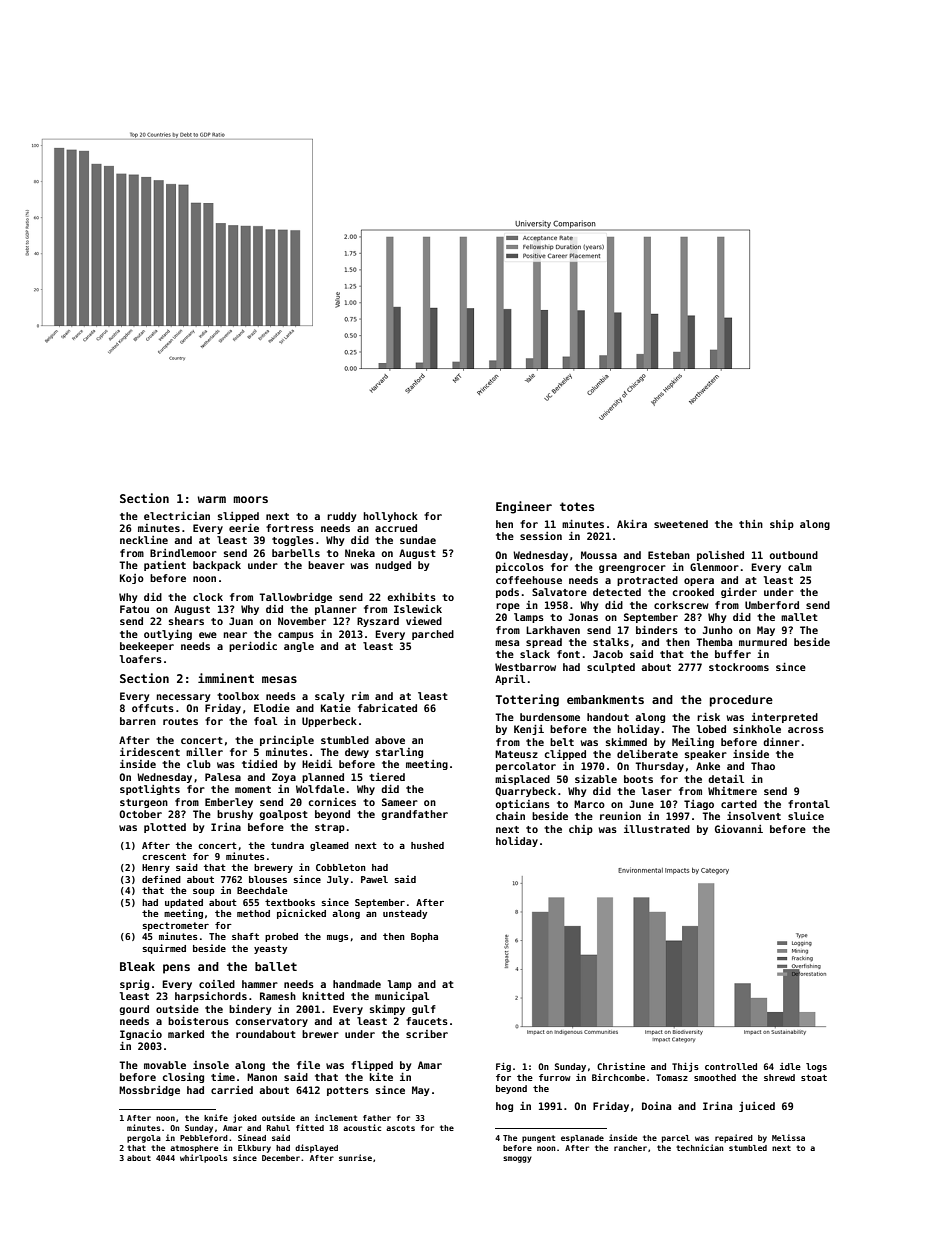  What do you see at coordinates (816, 1067) in the screenshot?
I see `logs` at bounding box center [816, 1067].
